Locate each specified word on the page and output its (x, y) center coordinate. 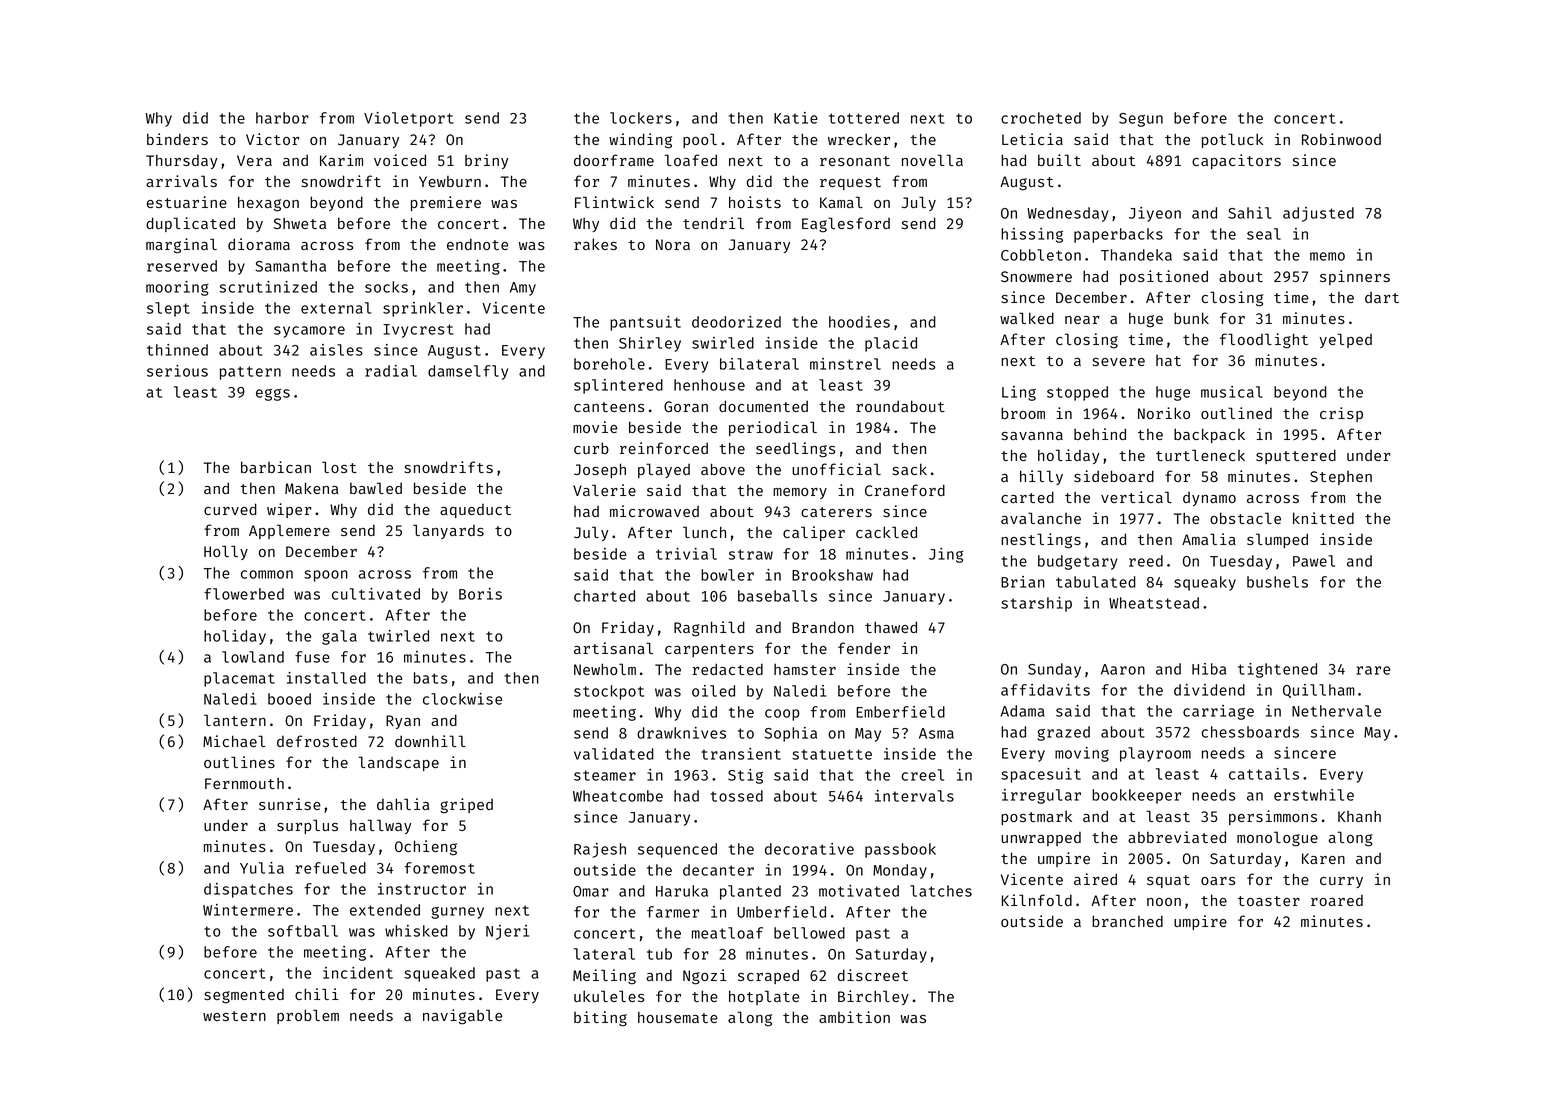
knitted (1323, 518)
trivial (686, 554)
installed (326, 678)
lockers (641, 118)
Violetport (409, 119)
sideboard (1114, 476)
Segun (1141, 120)
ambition (854, 1017)
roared (1337, 900)
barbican (276, 467)
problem (308, 1016)
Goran (686, 406)
